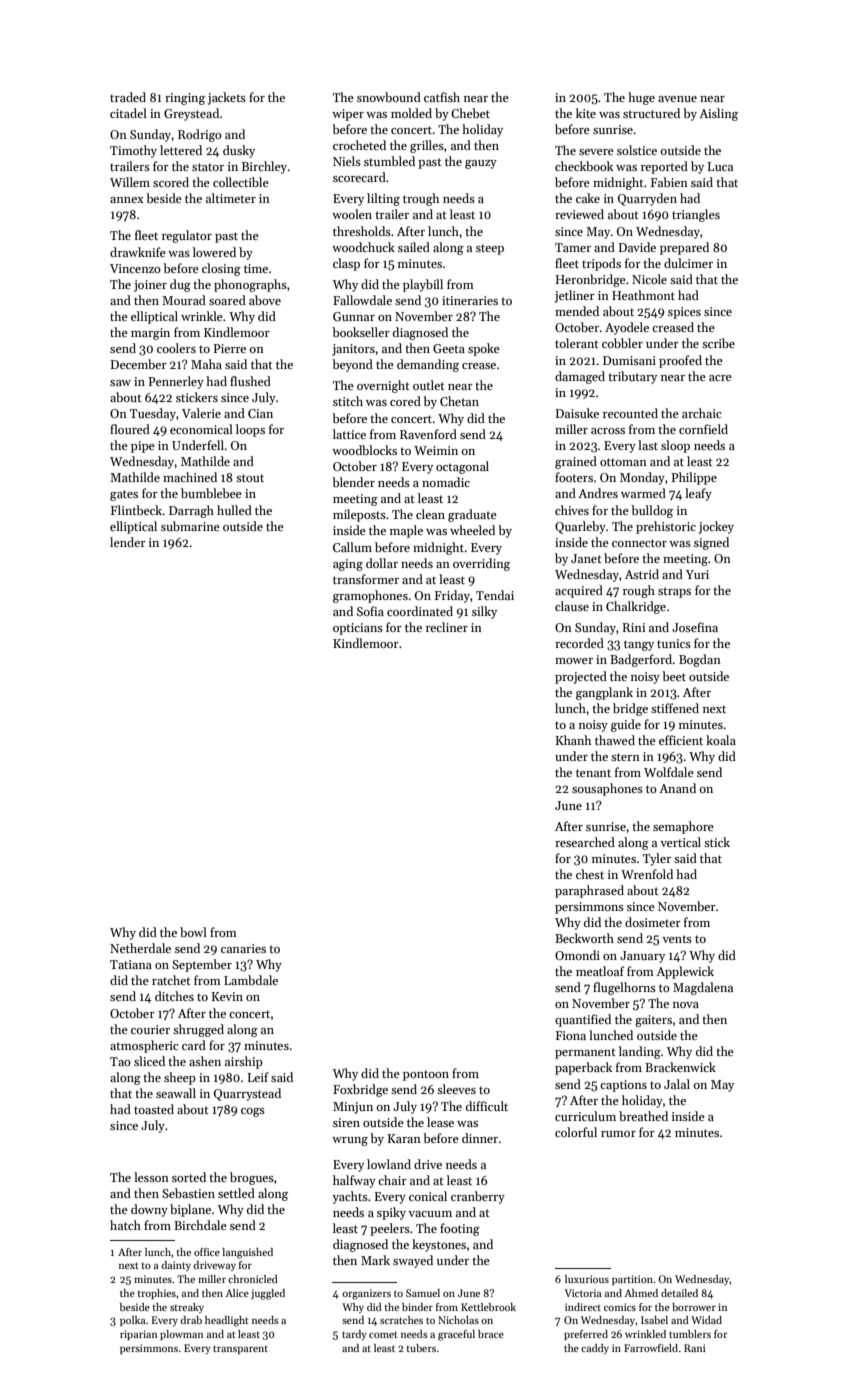 Image resolution: width=849 pixels, height=1400 pixels. What do you see at coordinates (442, 97) in the page?
I see `catfish` at bounding box center [442, 97].
